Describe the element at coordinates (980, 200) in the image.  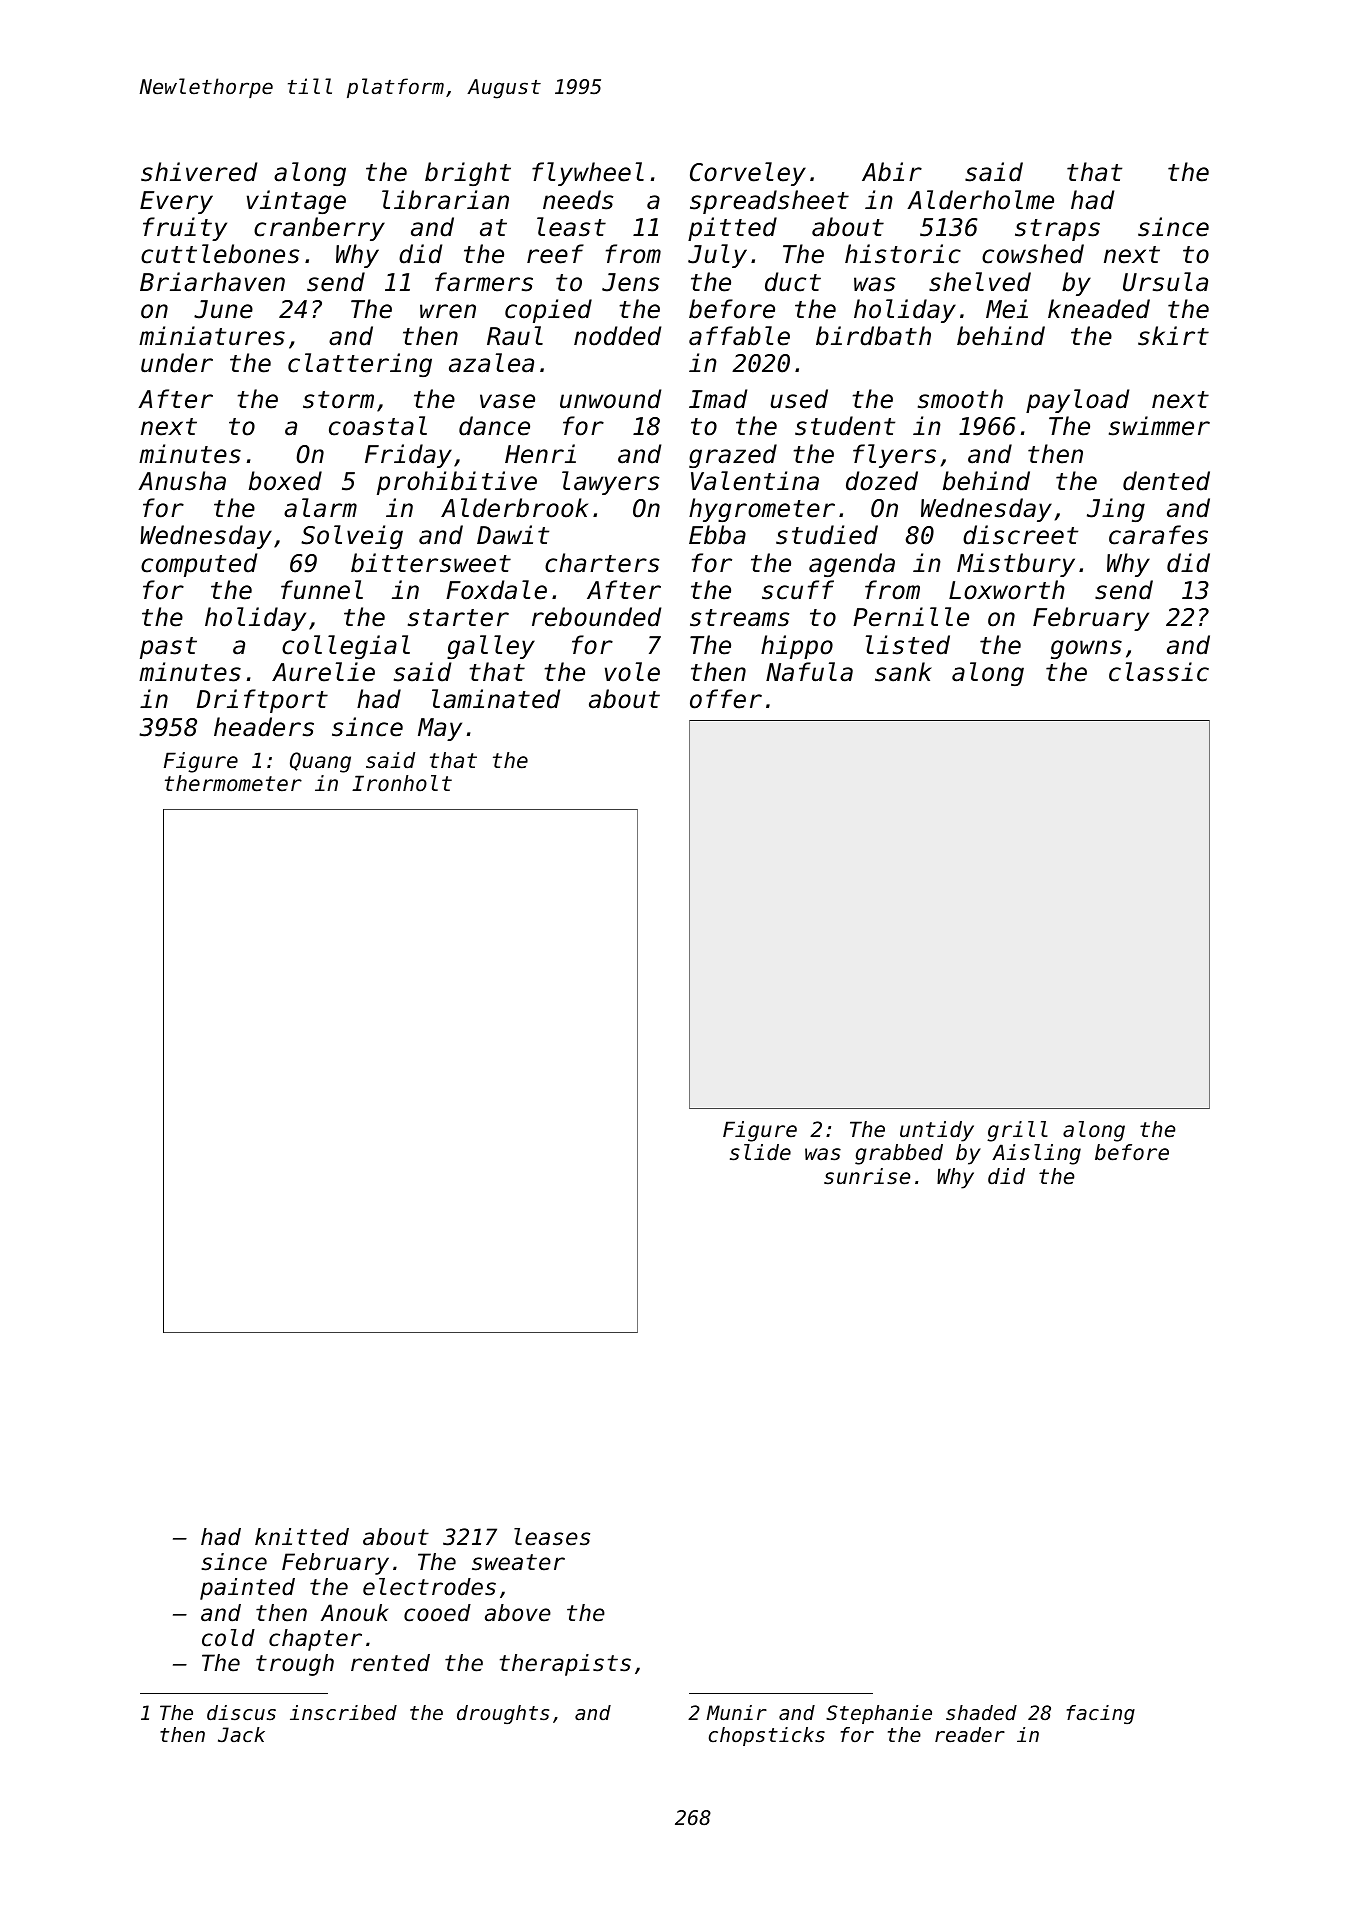
I see `Alderholme` at that location.
